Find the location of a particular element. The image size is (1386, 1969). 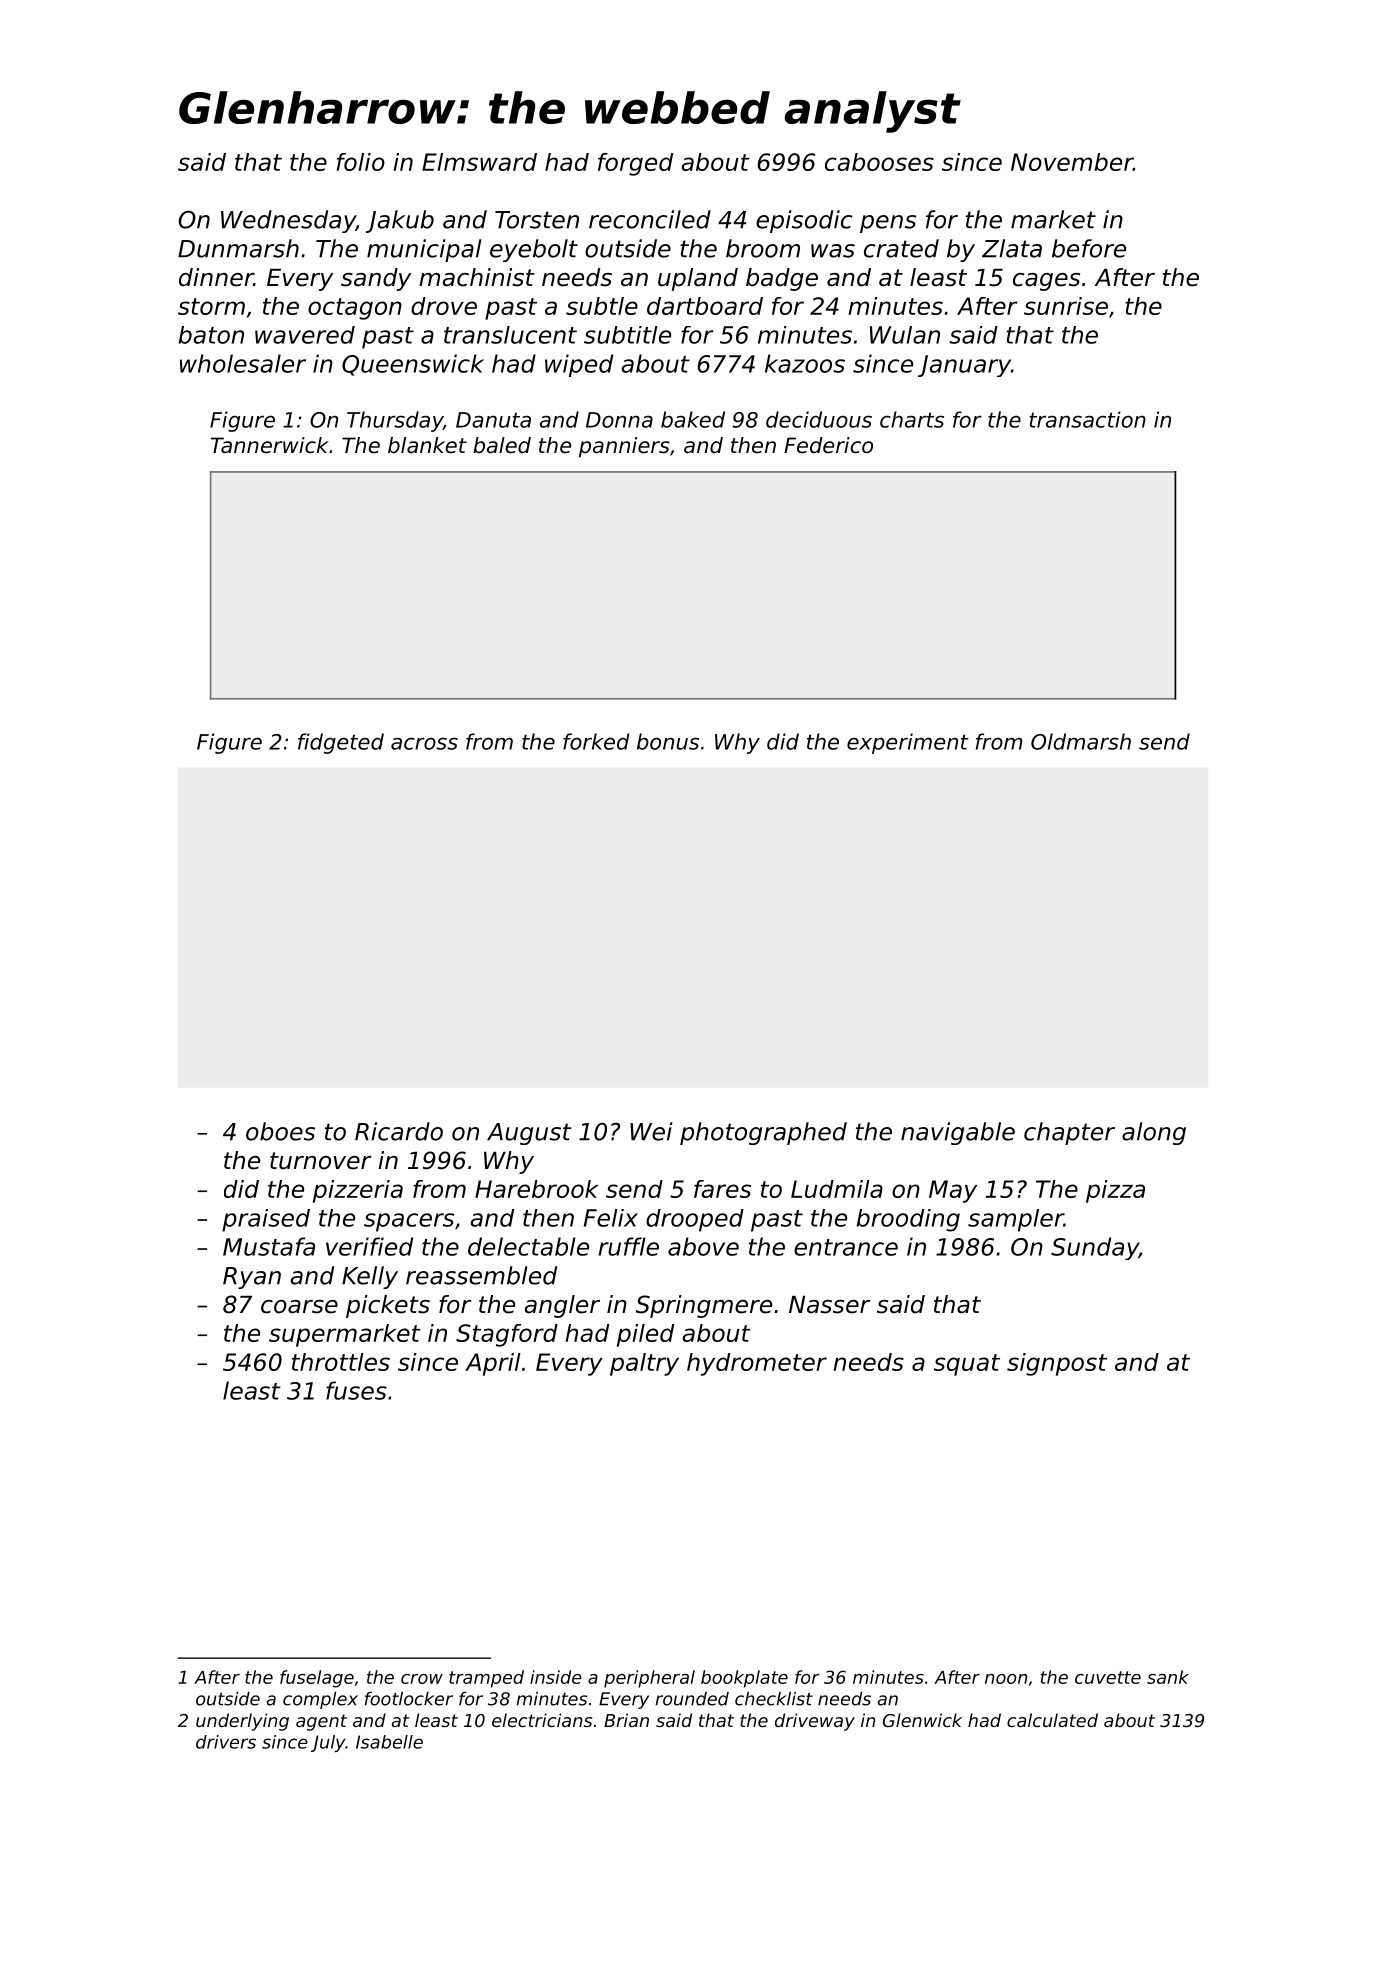

forged is located at coordinates (635, 164).
